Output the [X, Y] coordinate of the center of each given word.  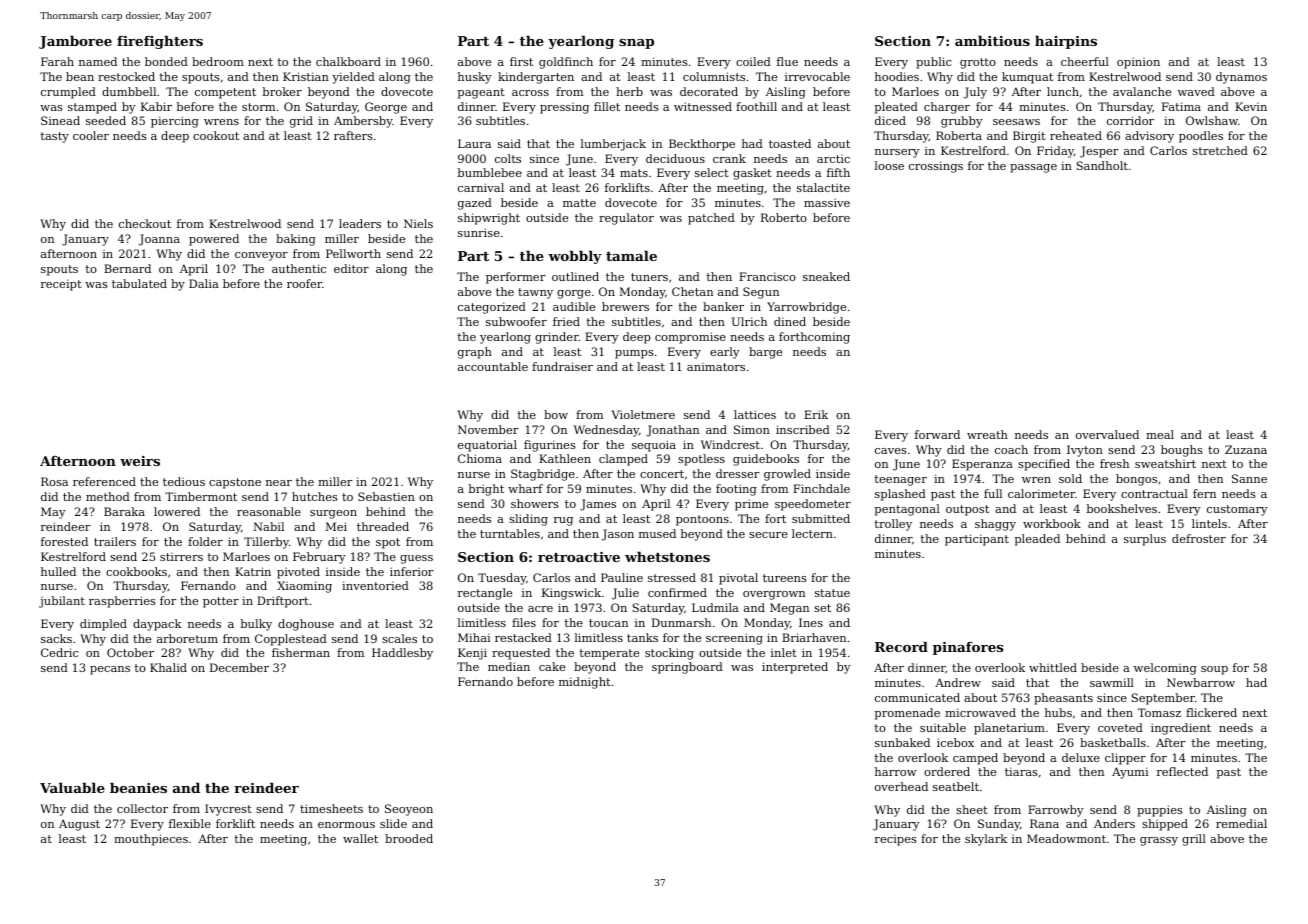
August [79, 825]
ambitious [992, 40]
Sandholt [1102, 165]
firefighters [160, 42]
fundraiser [562, 366]
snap [636, 44]
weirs [140, 461]
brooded [409, 838]
